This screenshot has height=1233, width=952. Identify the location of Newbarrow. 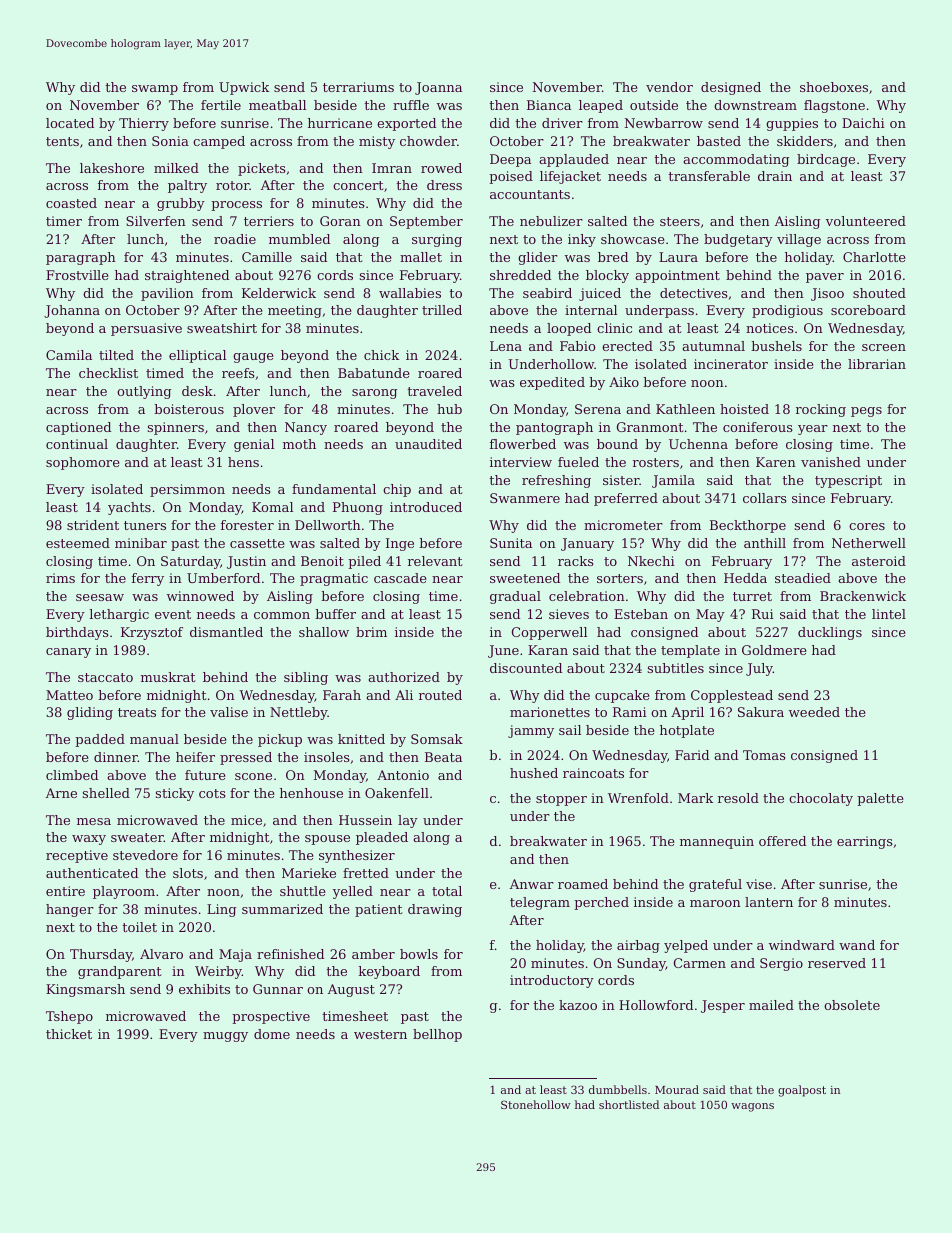
(664, 123).
